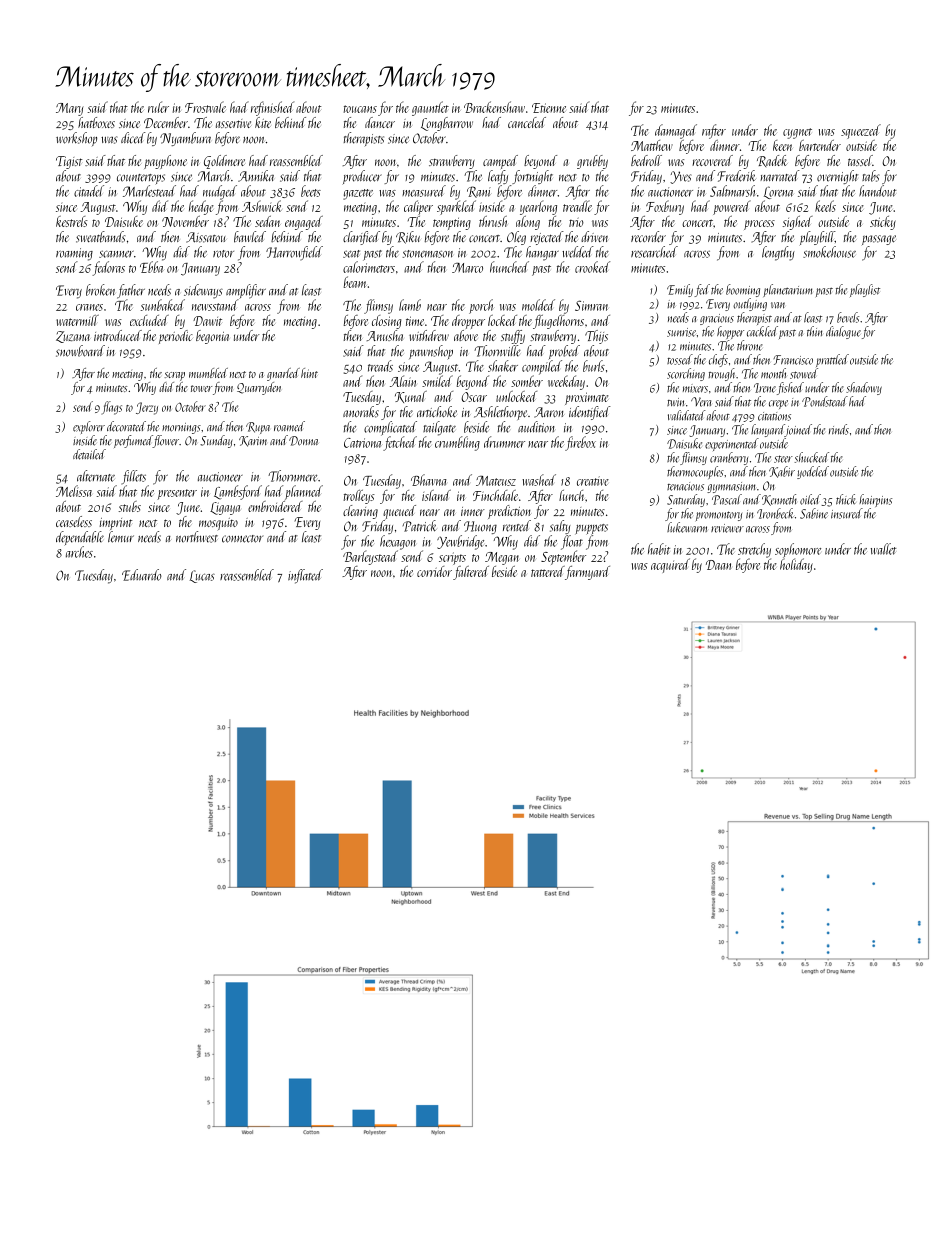 This document has height=1233, width=952. Describe the element at coordinates (596, 337) in the document. I see `Thijs` at that location.
